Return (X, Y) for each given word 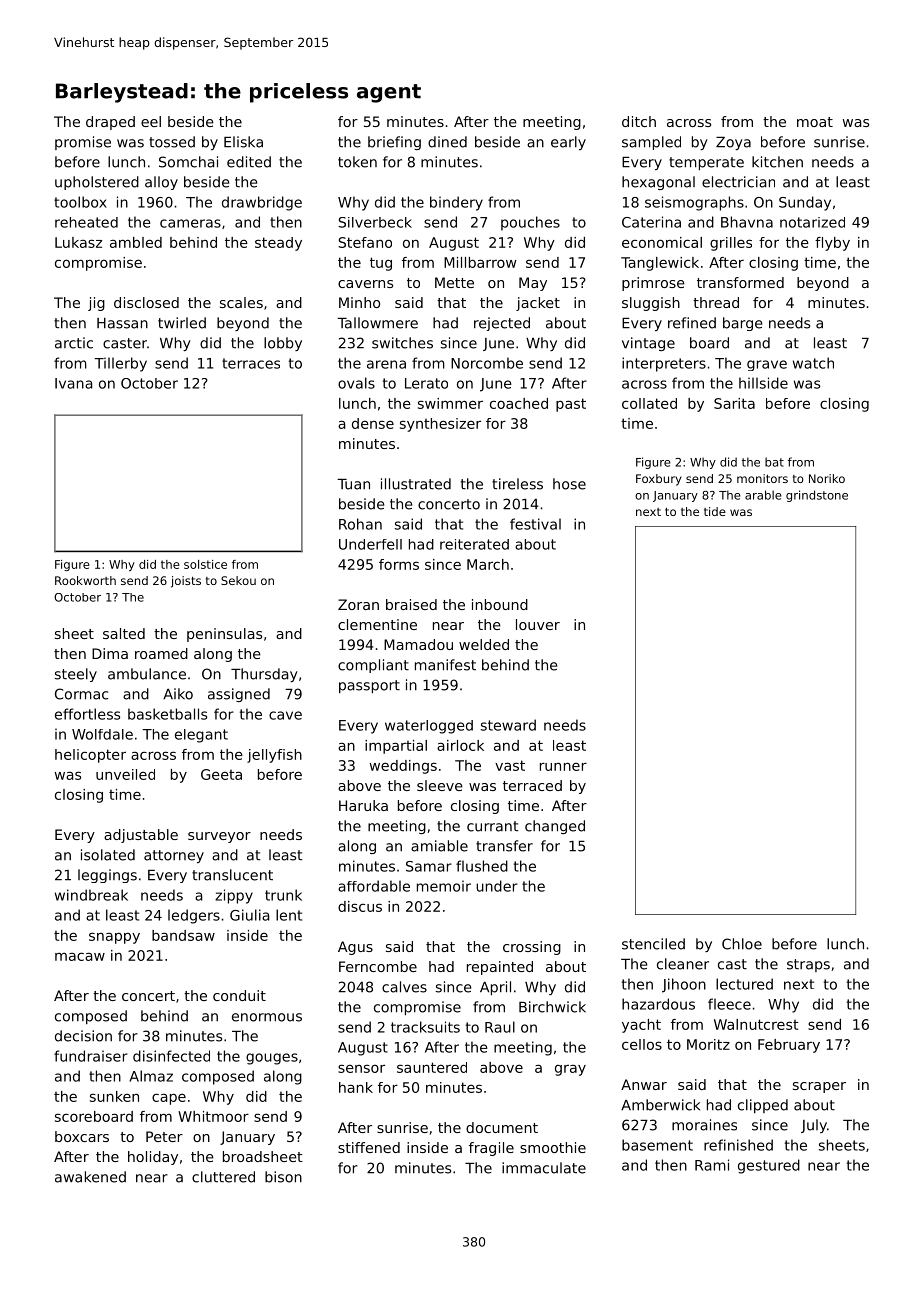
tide (715, 511)
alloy (161, 183)
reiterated (474, 544)
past (571, 405)
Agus (355, 948)
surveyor (219, 837)
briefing (394, 143)
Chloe (742, 944)
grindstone (817, 496)
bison (283, 1177)
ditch (639, 121)
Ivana (74, 383)
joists (186, 582)
